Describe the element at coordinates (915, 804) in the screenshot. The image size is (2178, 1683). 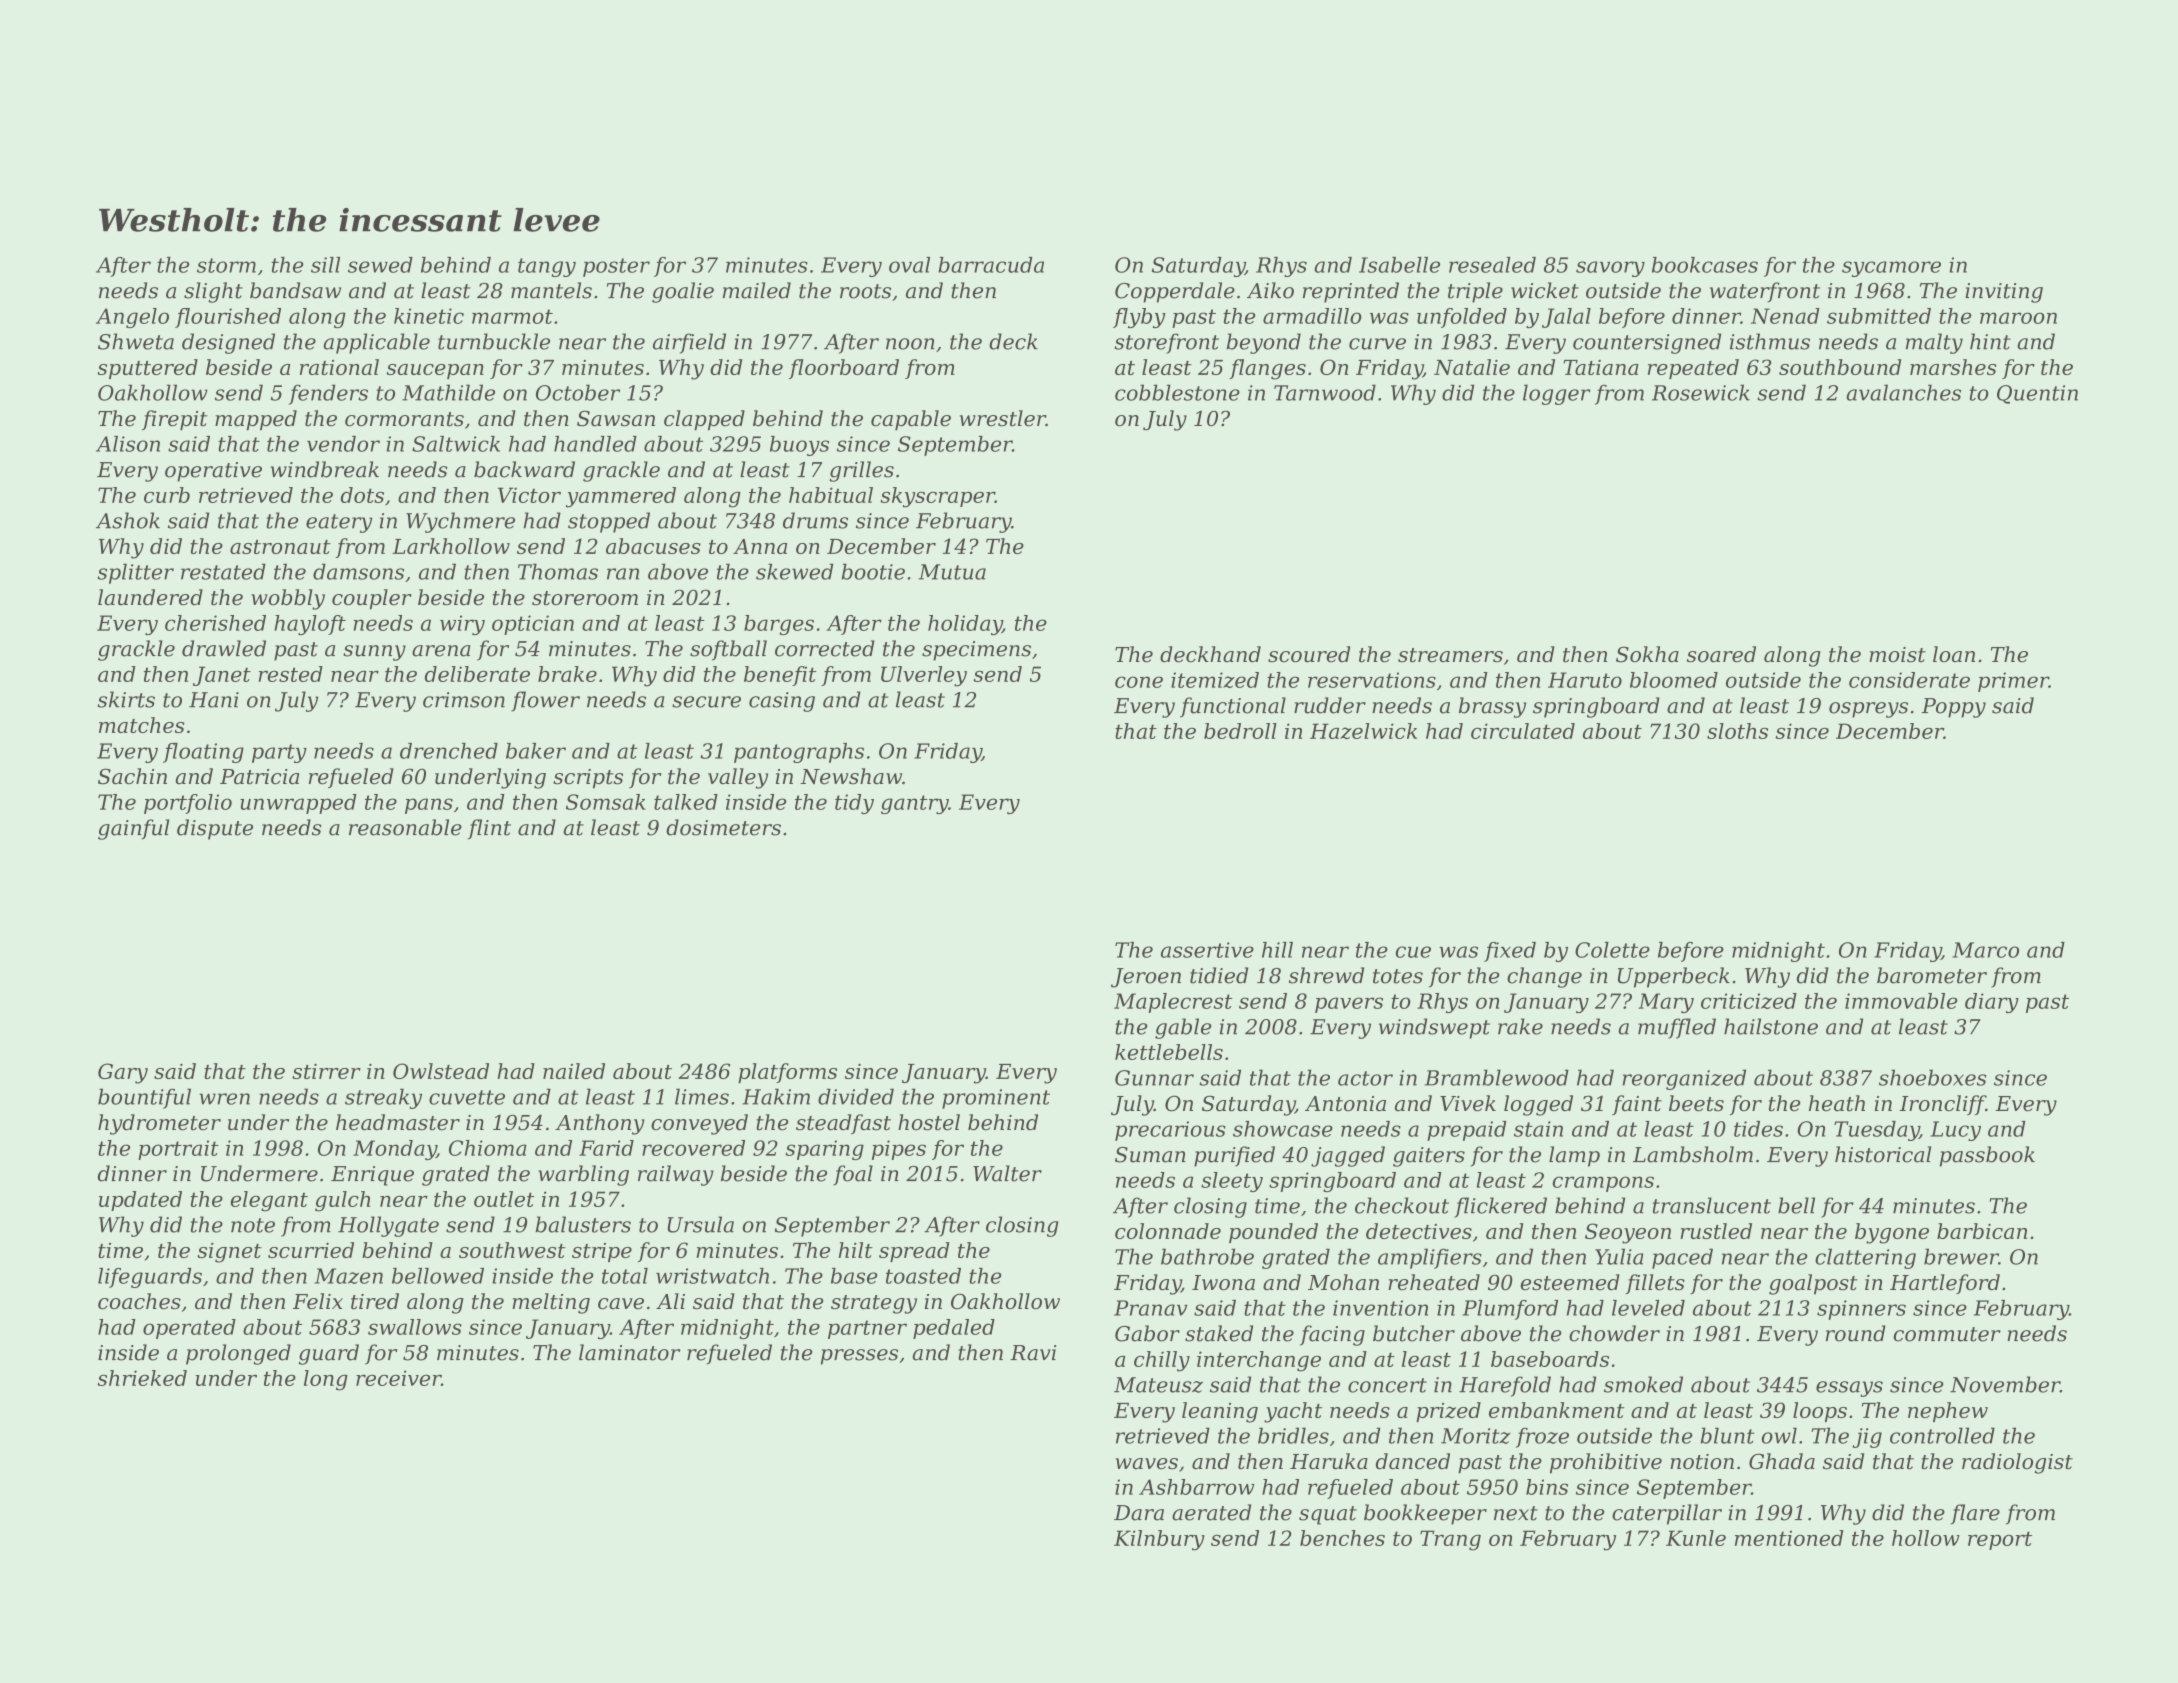
I see `gantry` at that location.
